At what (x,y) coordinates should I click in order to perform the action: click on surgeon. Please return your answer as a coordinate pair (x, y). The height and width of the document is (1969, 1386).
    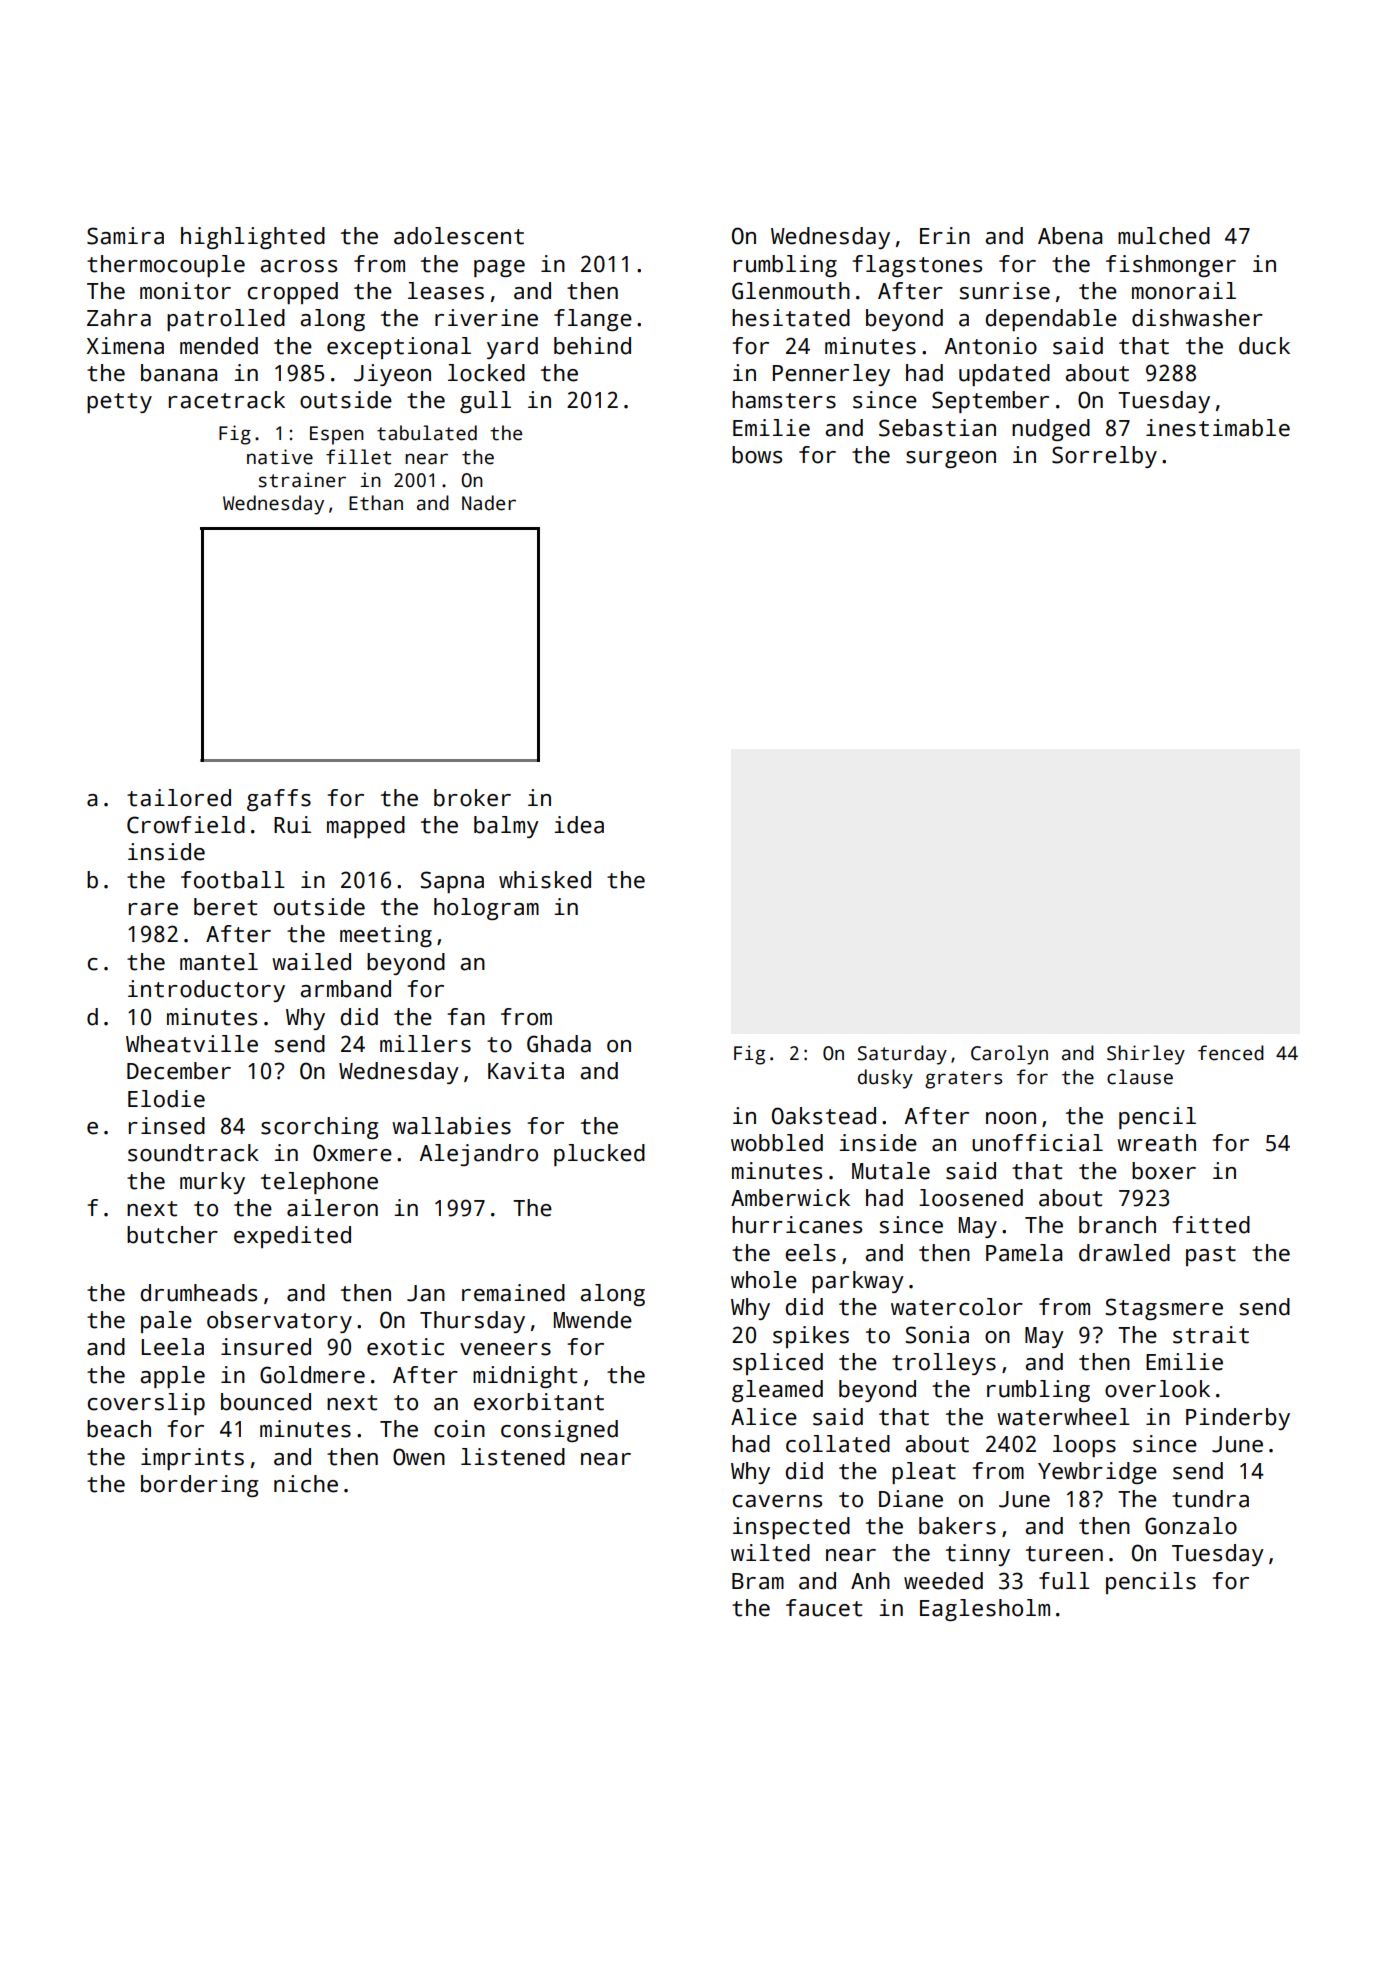
    Looking at the image, I should click on (951, 459).
